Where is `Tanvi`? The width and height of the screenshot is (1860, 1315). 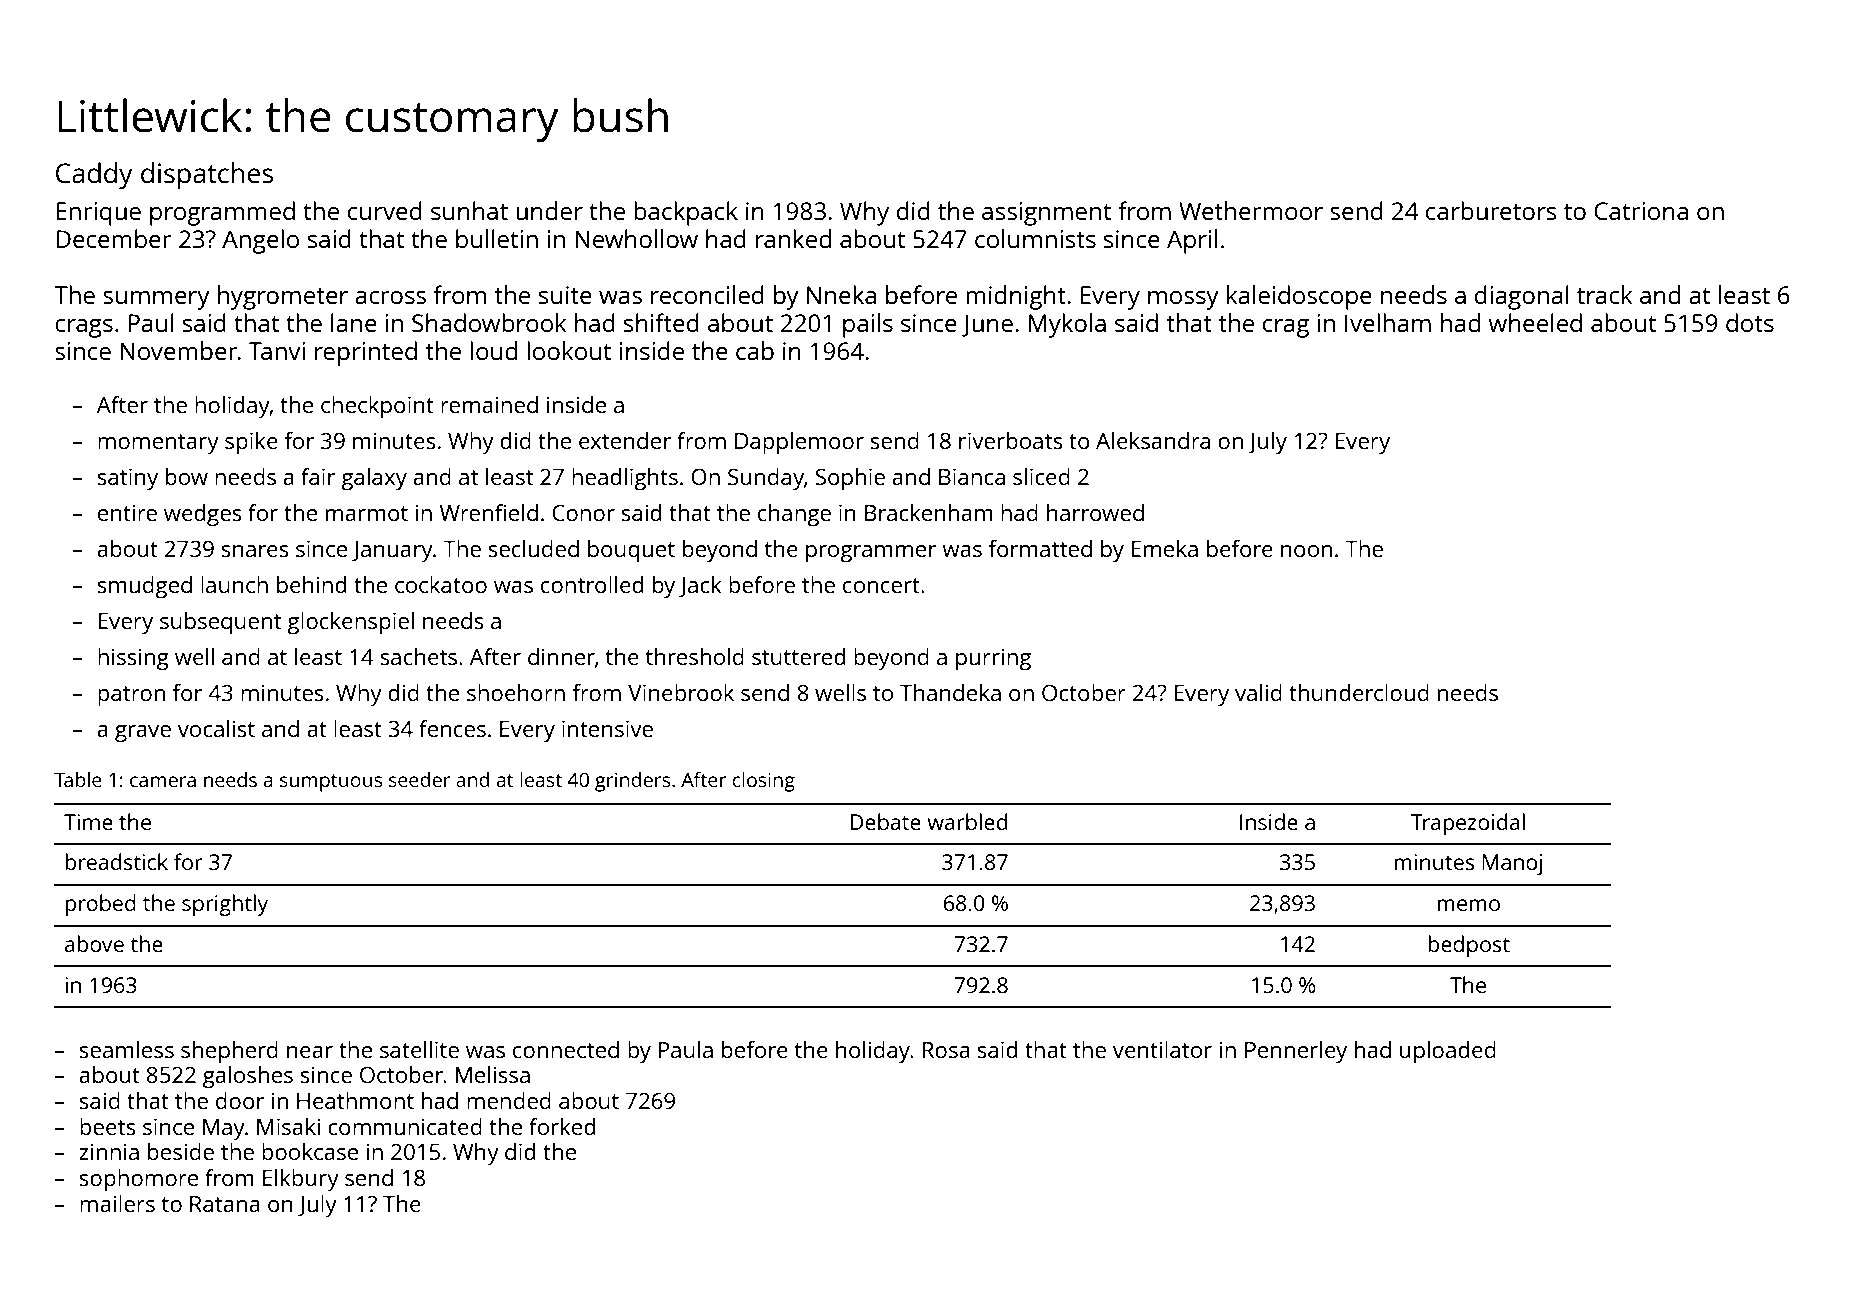 Tanvi is located at coordinates (277, 351).
